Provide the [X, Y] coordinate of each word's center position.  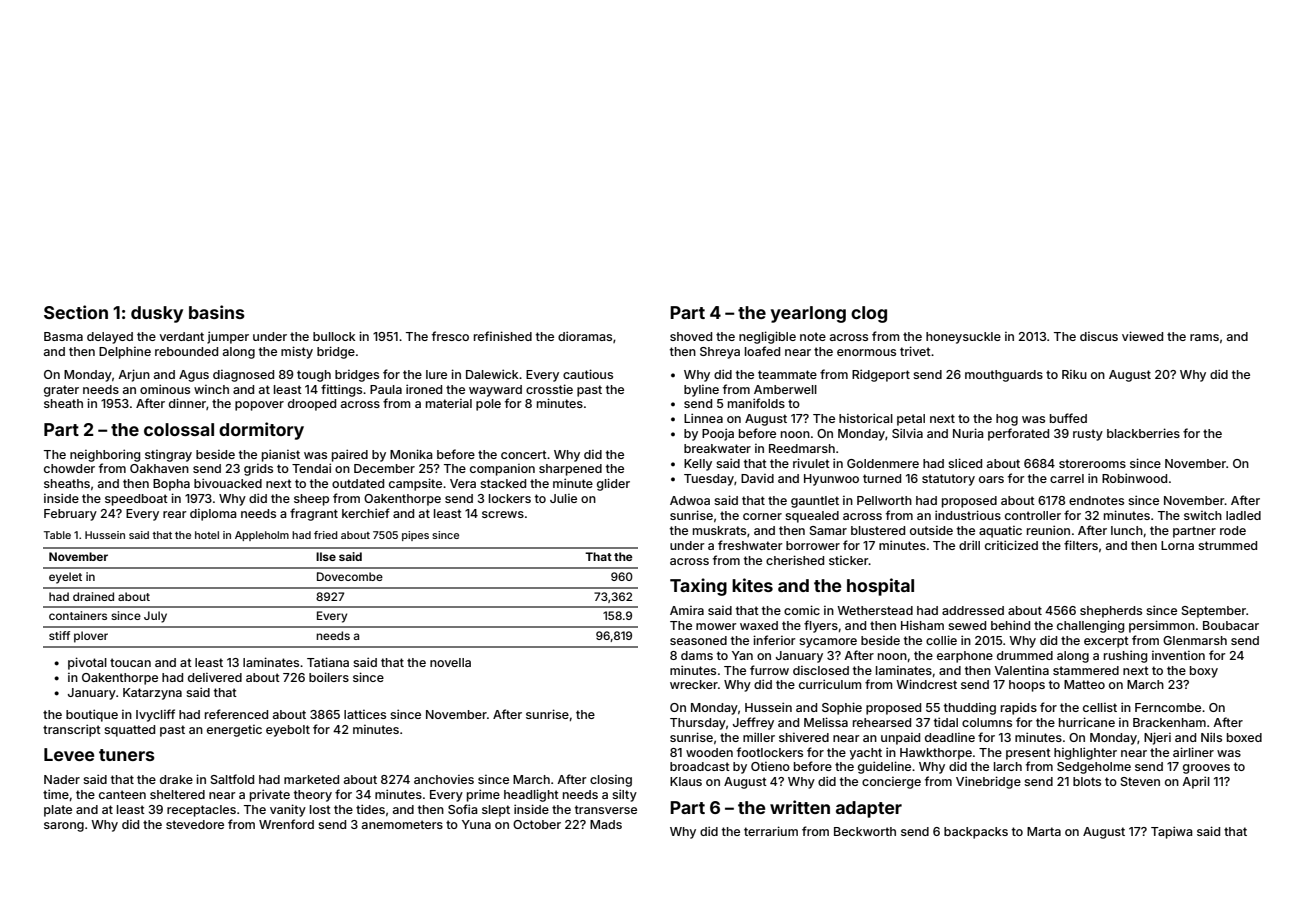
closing [611, 781]
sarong [64, 827]
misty [297, 352]
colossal [179, 429]
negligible [767, 337]
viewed [1142, 336]
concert [524, 454]
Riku [1074, 374]
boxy [1204, 672]
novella [450, 662]
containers [78, 615]
